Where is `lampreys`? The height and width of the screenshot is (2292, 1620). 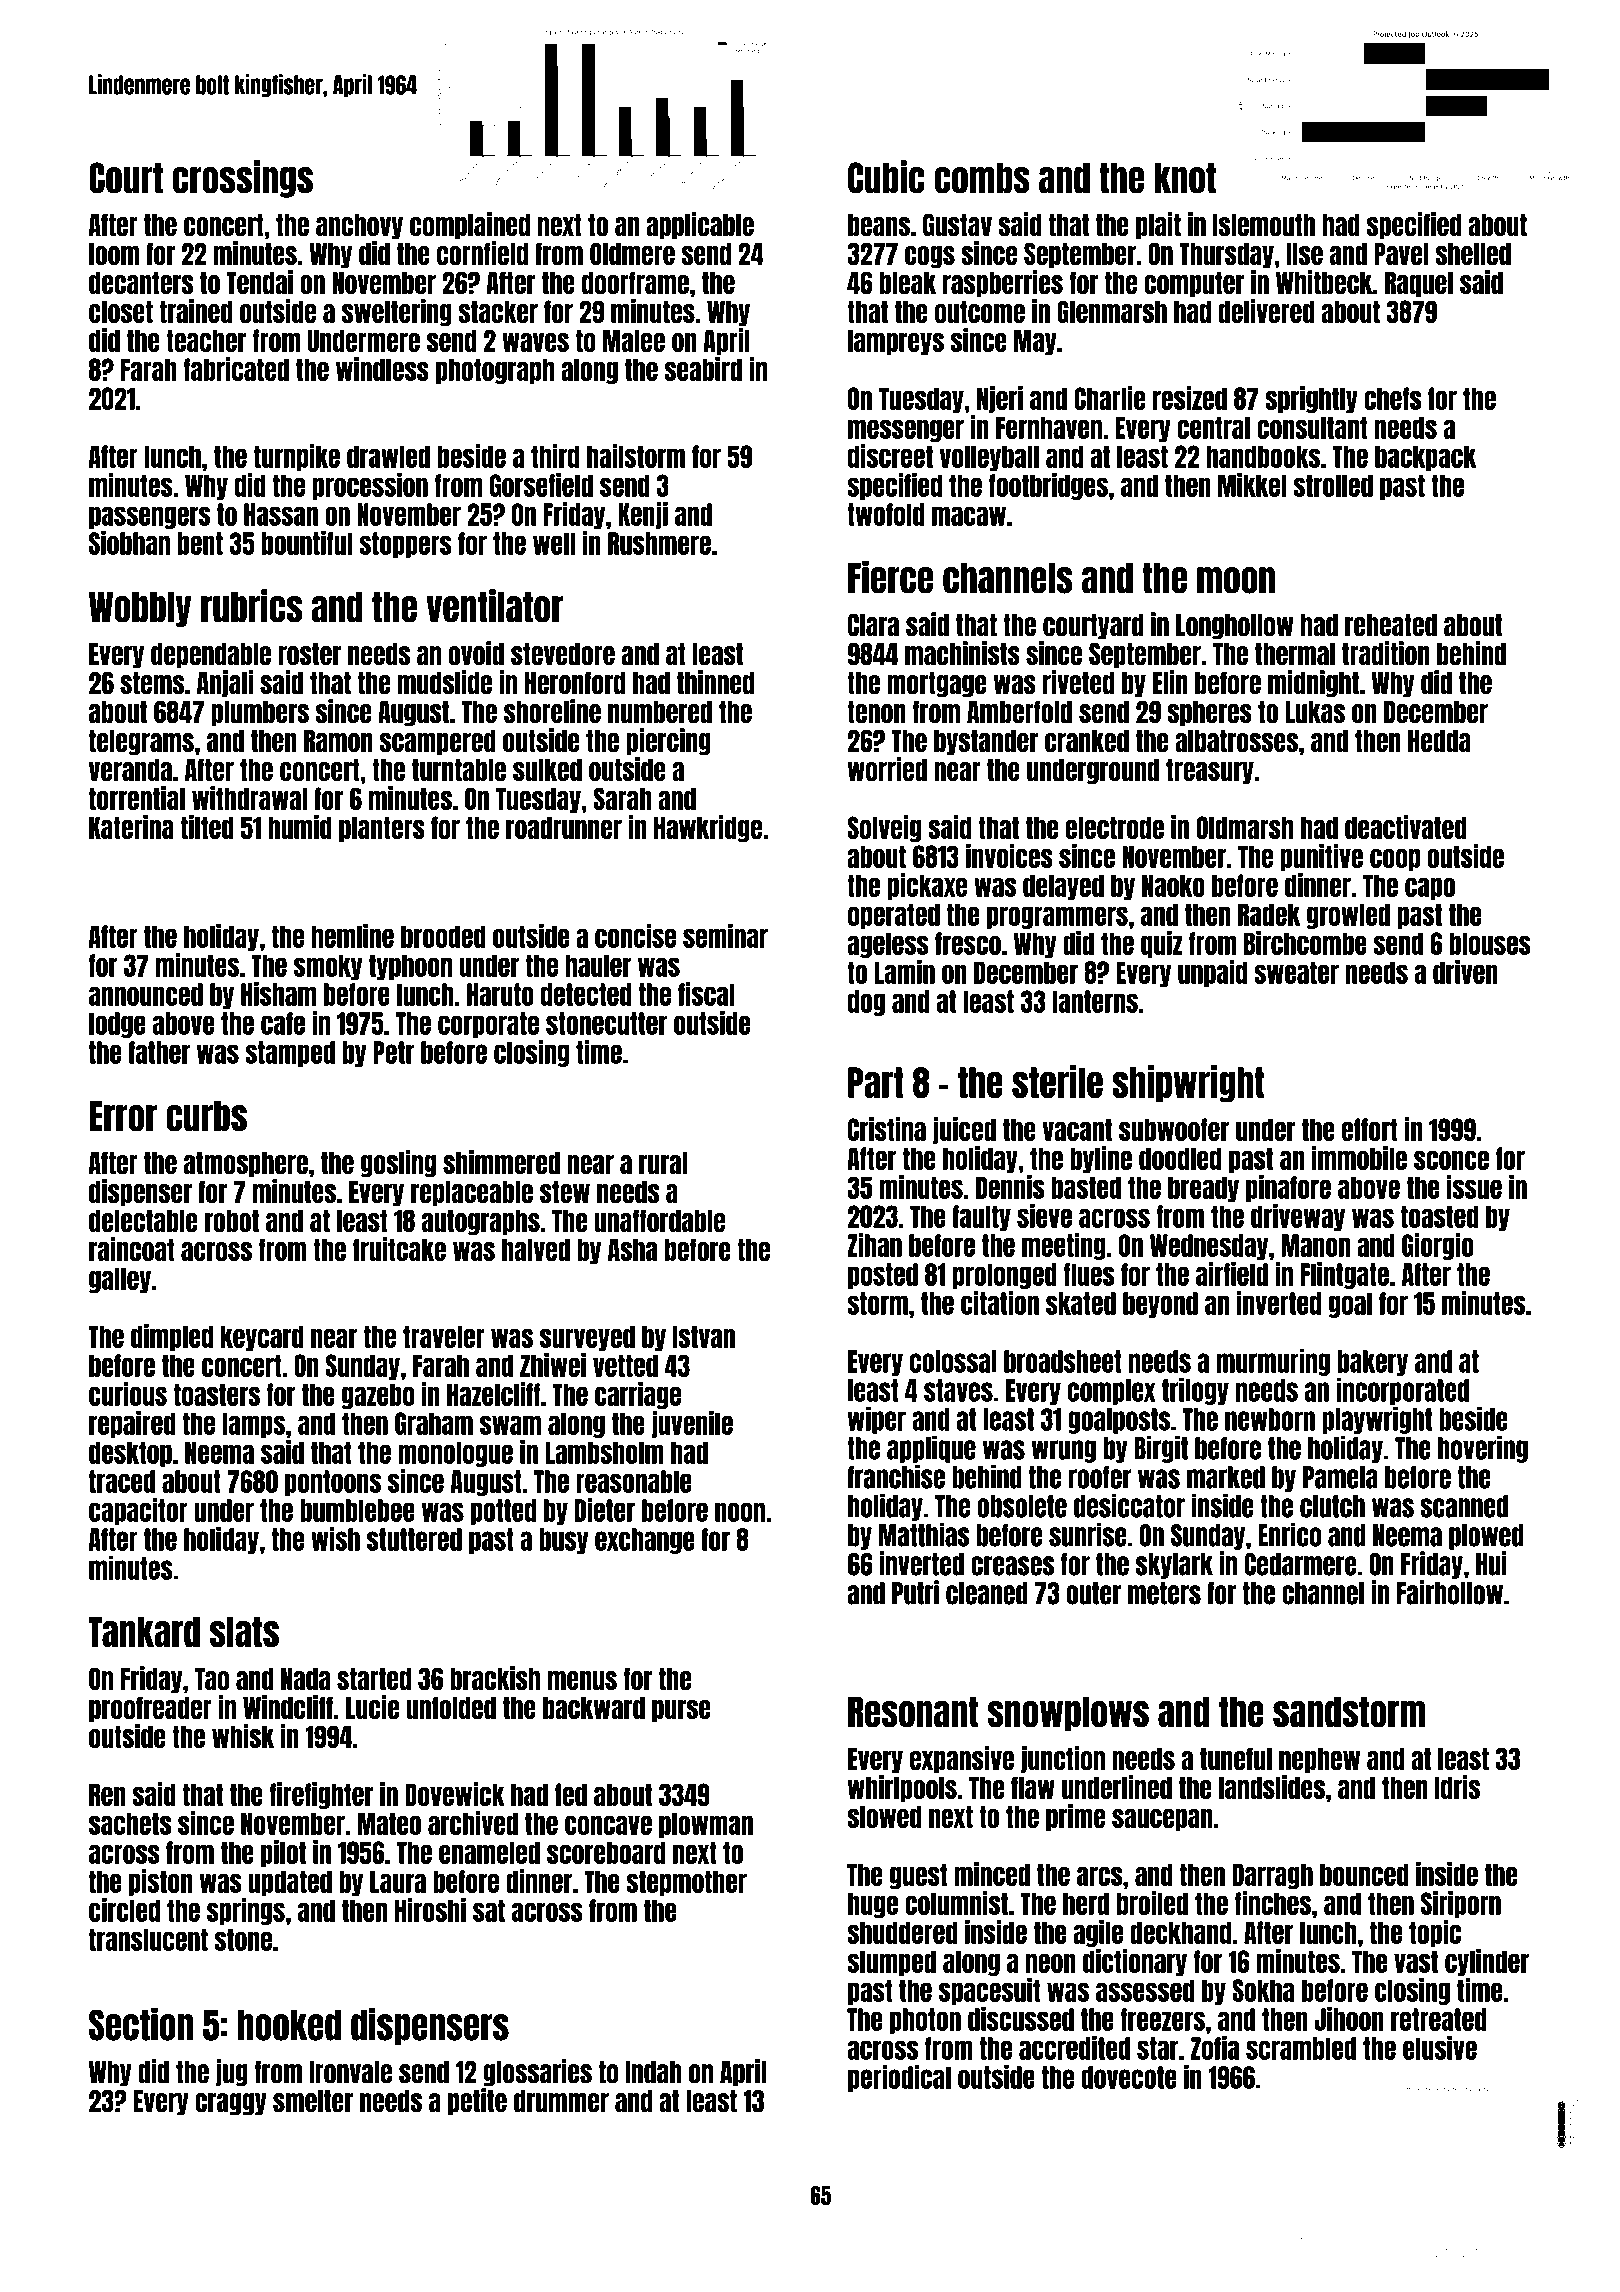 lampreys is located at coordinates (896, 342).
